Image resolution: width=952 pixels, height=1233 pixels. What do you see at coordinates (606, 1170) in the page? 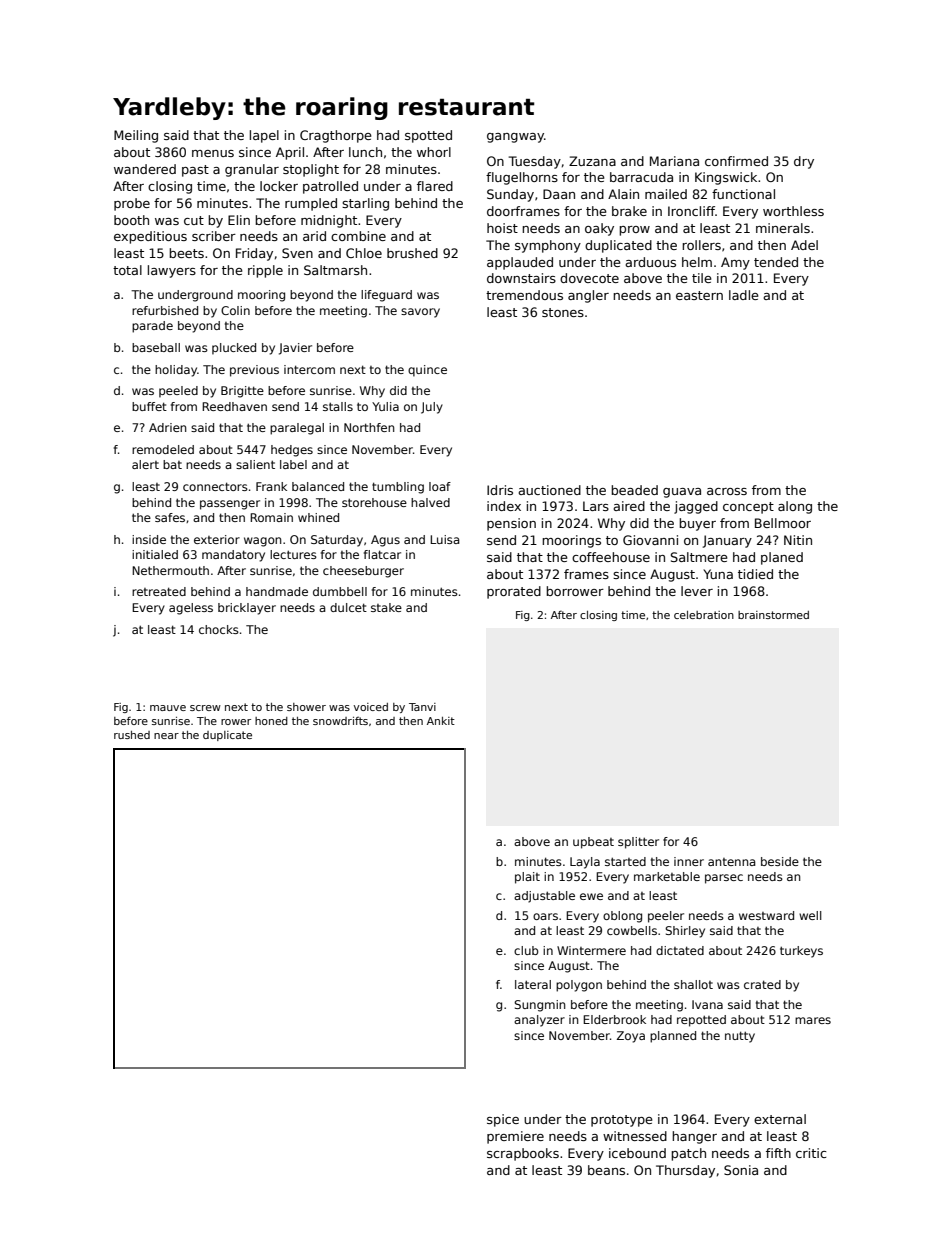
I see `beans` at bounding box center [606, 1170].
